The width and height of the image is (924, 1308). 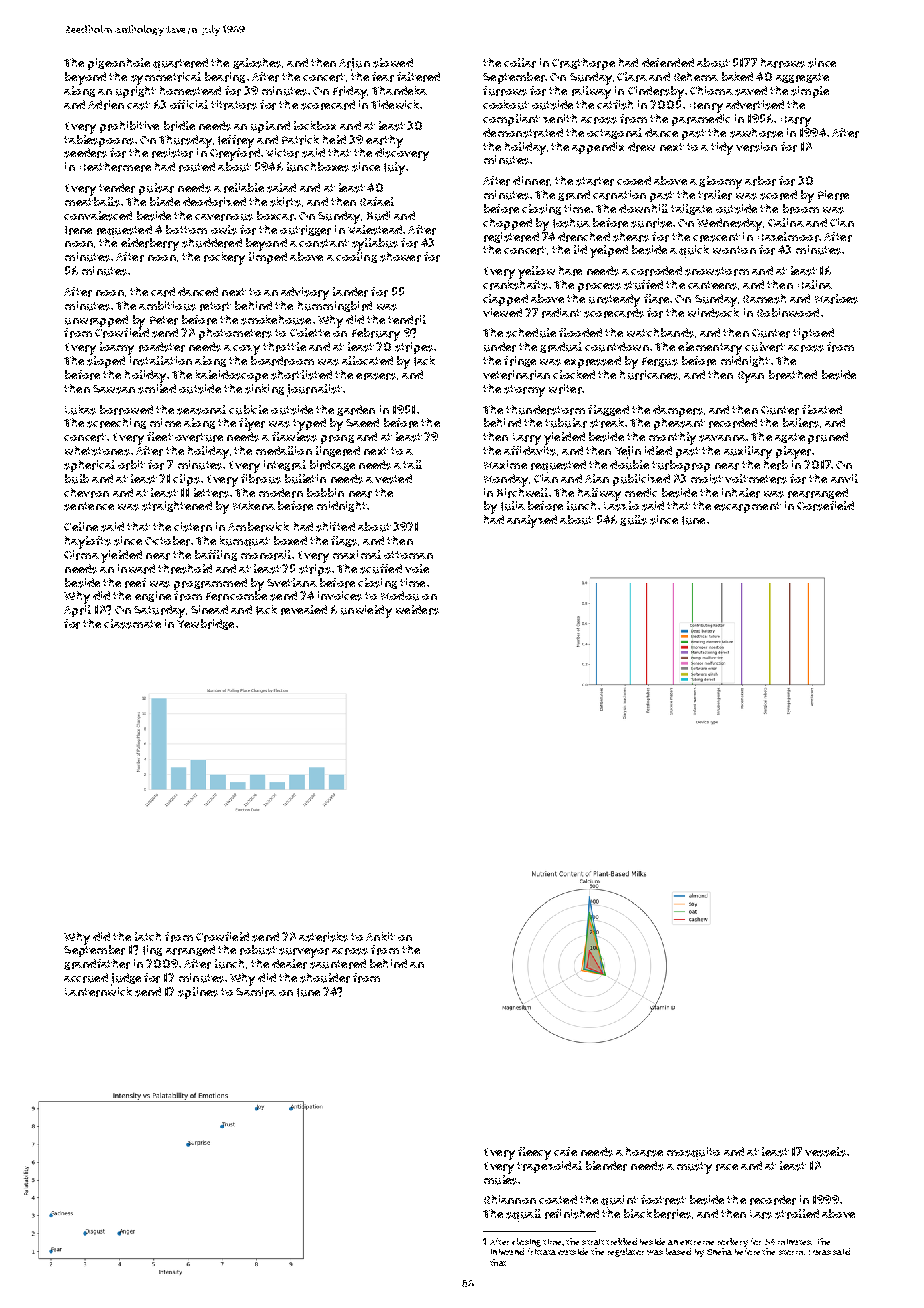 I want to click on inbound, so click(x=507, y=1251).
